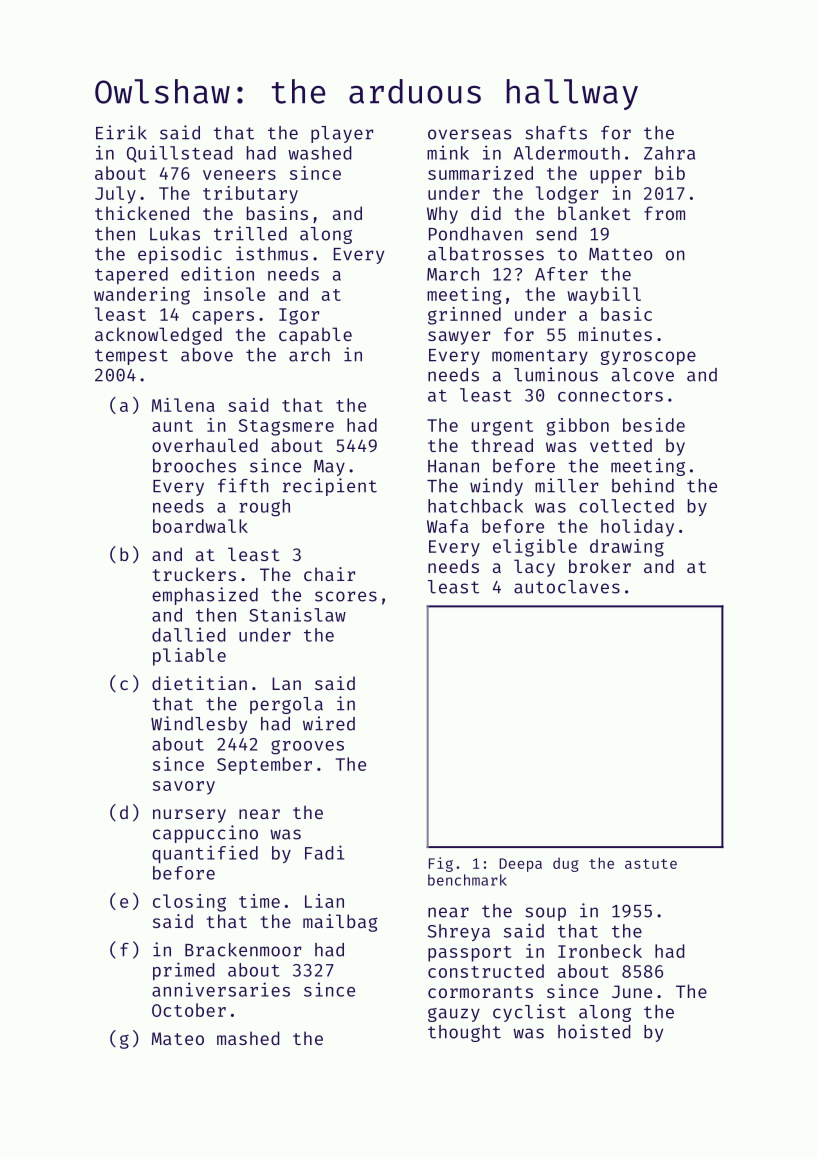 The width and height of the screenshot is (817, 1159). Describe the element at coordinates (189, 903) in the screenshot. I see `closing` at that location.
